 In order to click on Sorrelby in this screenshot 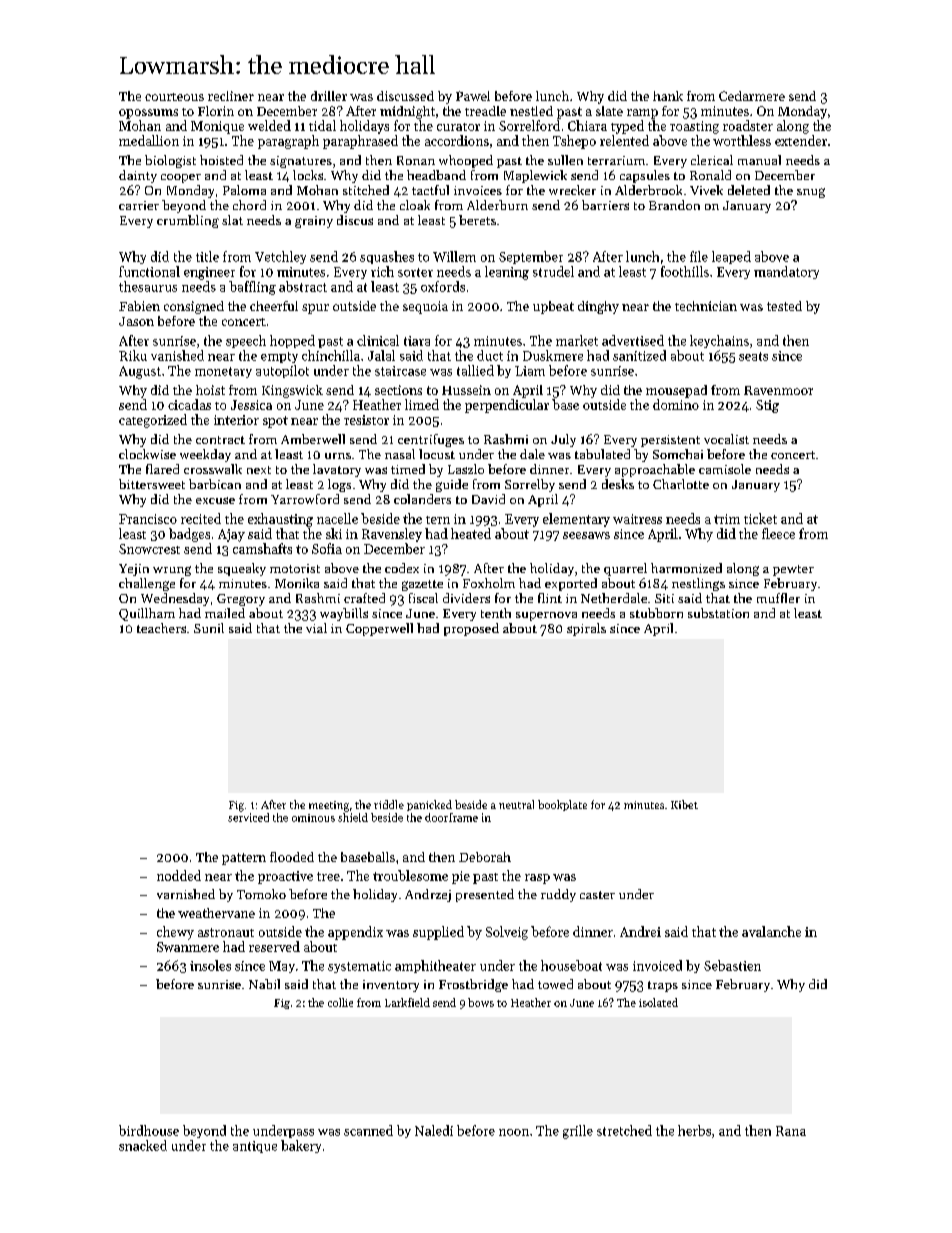, I will do `click(530, 485)`.
